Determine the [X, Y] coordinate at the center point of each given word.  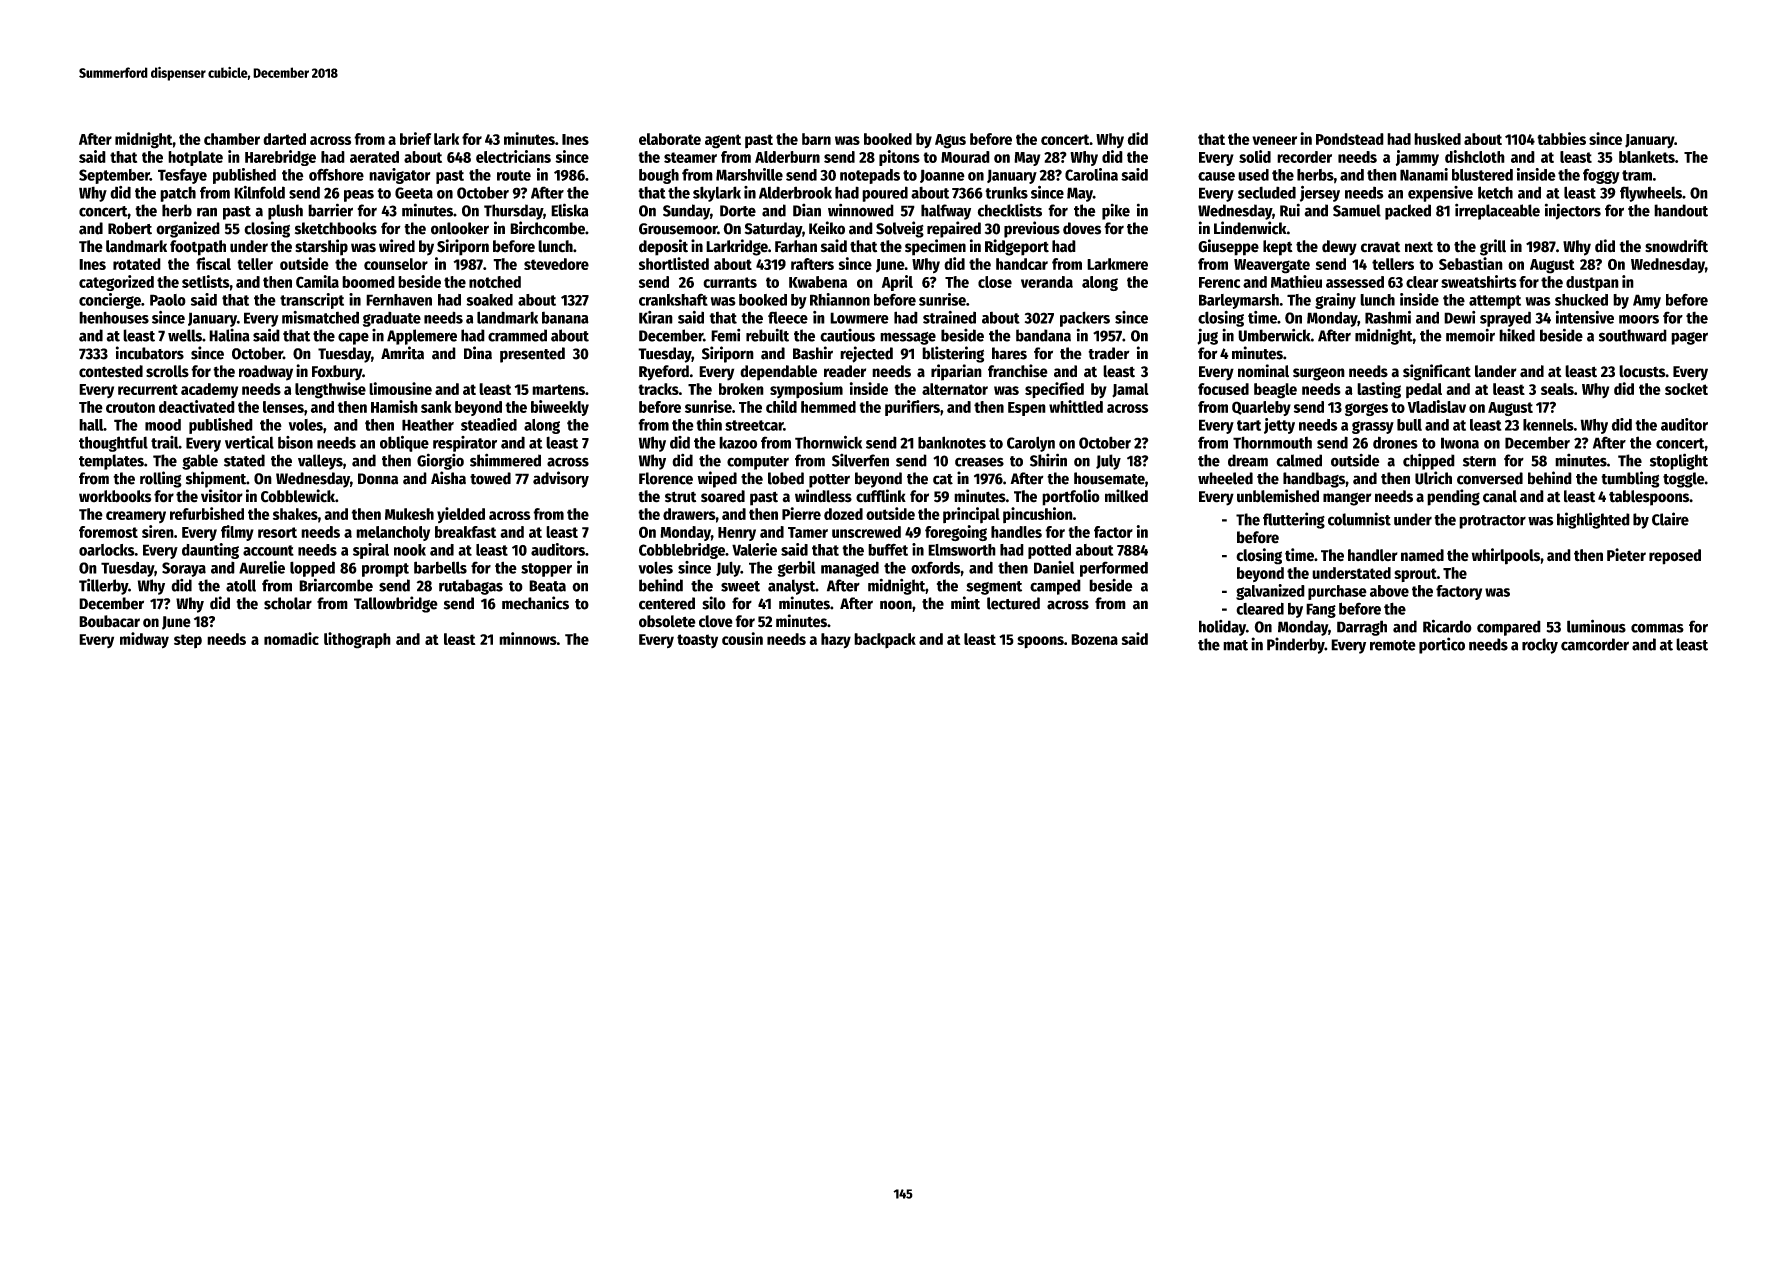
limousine [400, 388]
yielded [461, 515]
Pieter [1626, 555]
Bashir [813, 353]
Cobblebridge [682, 551]
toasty [697, 641]
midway [144, 640]
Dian [807, 210]
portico [1442, 645]
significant [1437, 372]
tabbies [1561, 138]
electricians [513, 156]
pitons [899, 158]
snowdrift [1676, 246]
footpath [198, 248]
